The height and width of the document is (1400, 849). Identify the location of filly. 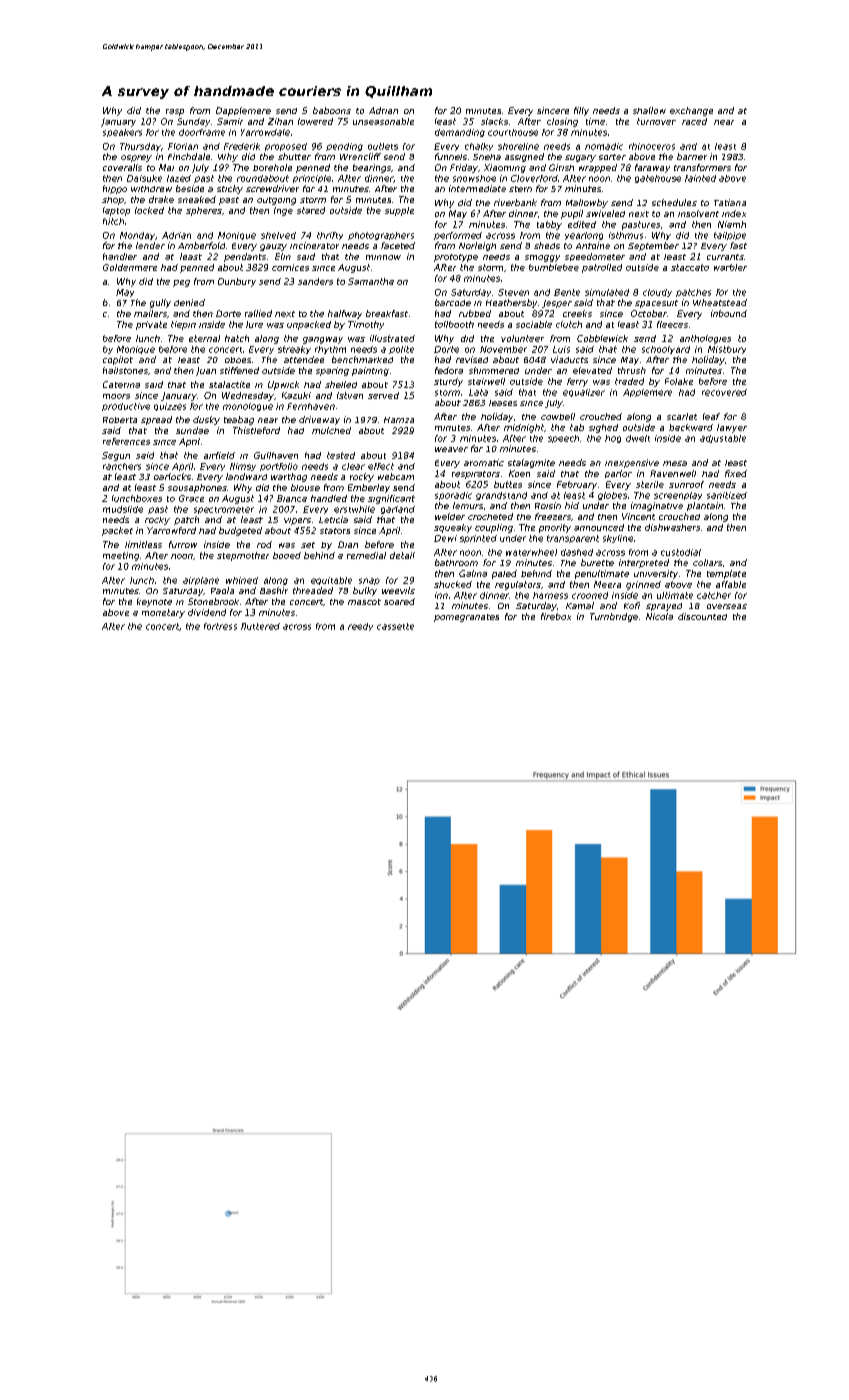
(581, 111).
